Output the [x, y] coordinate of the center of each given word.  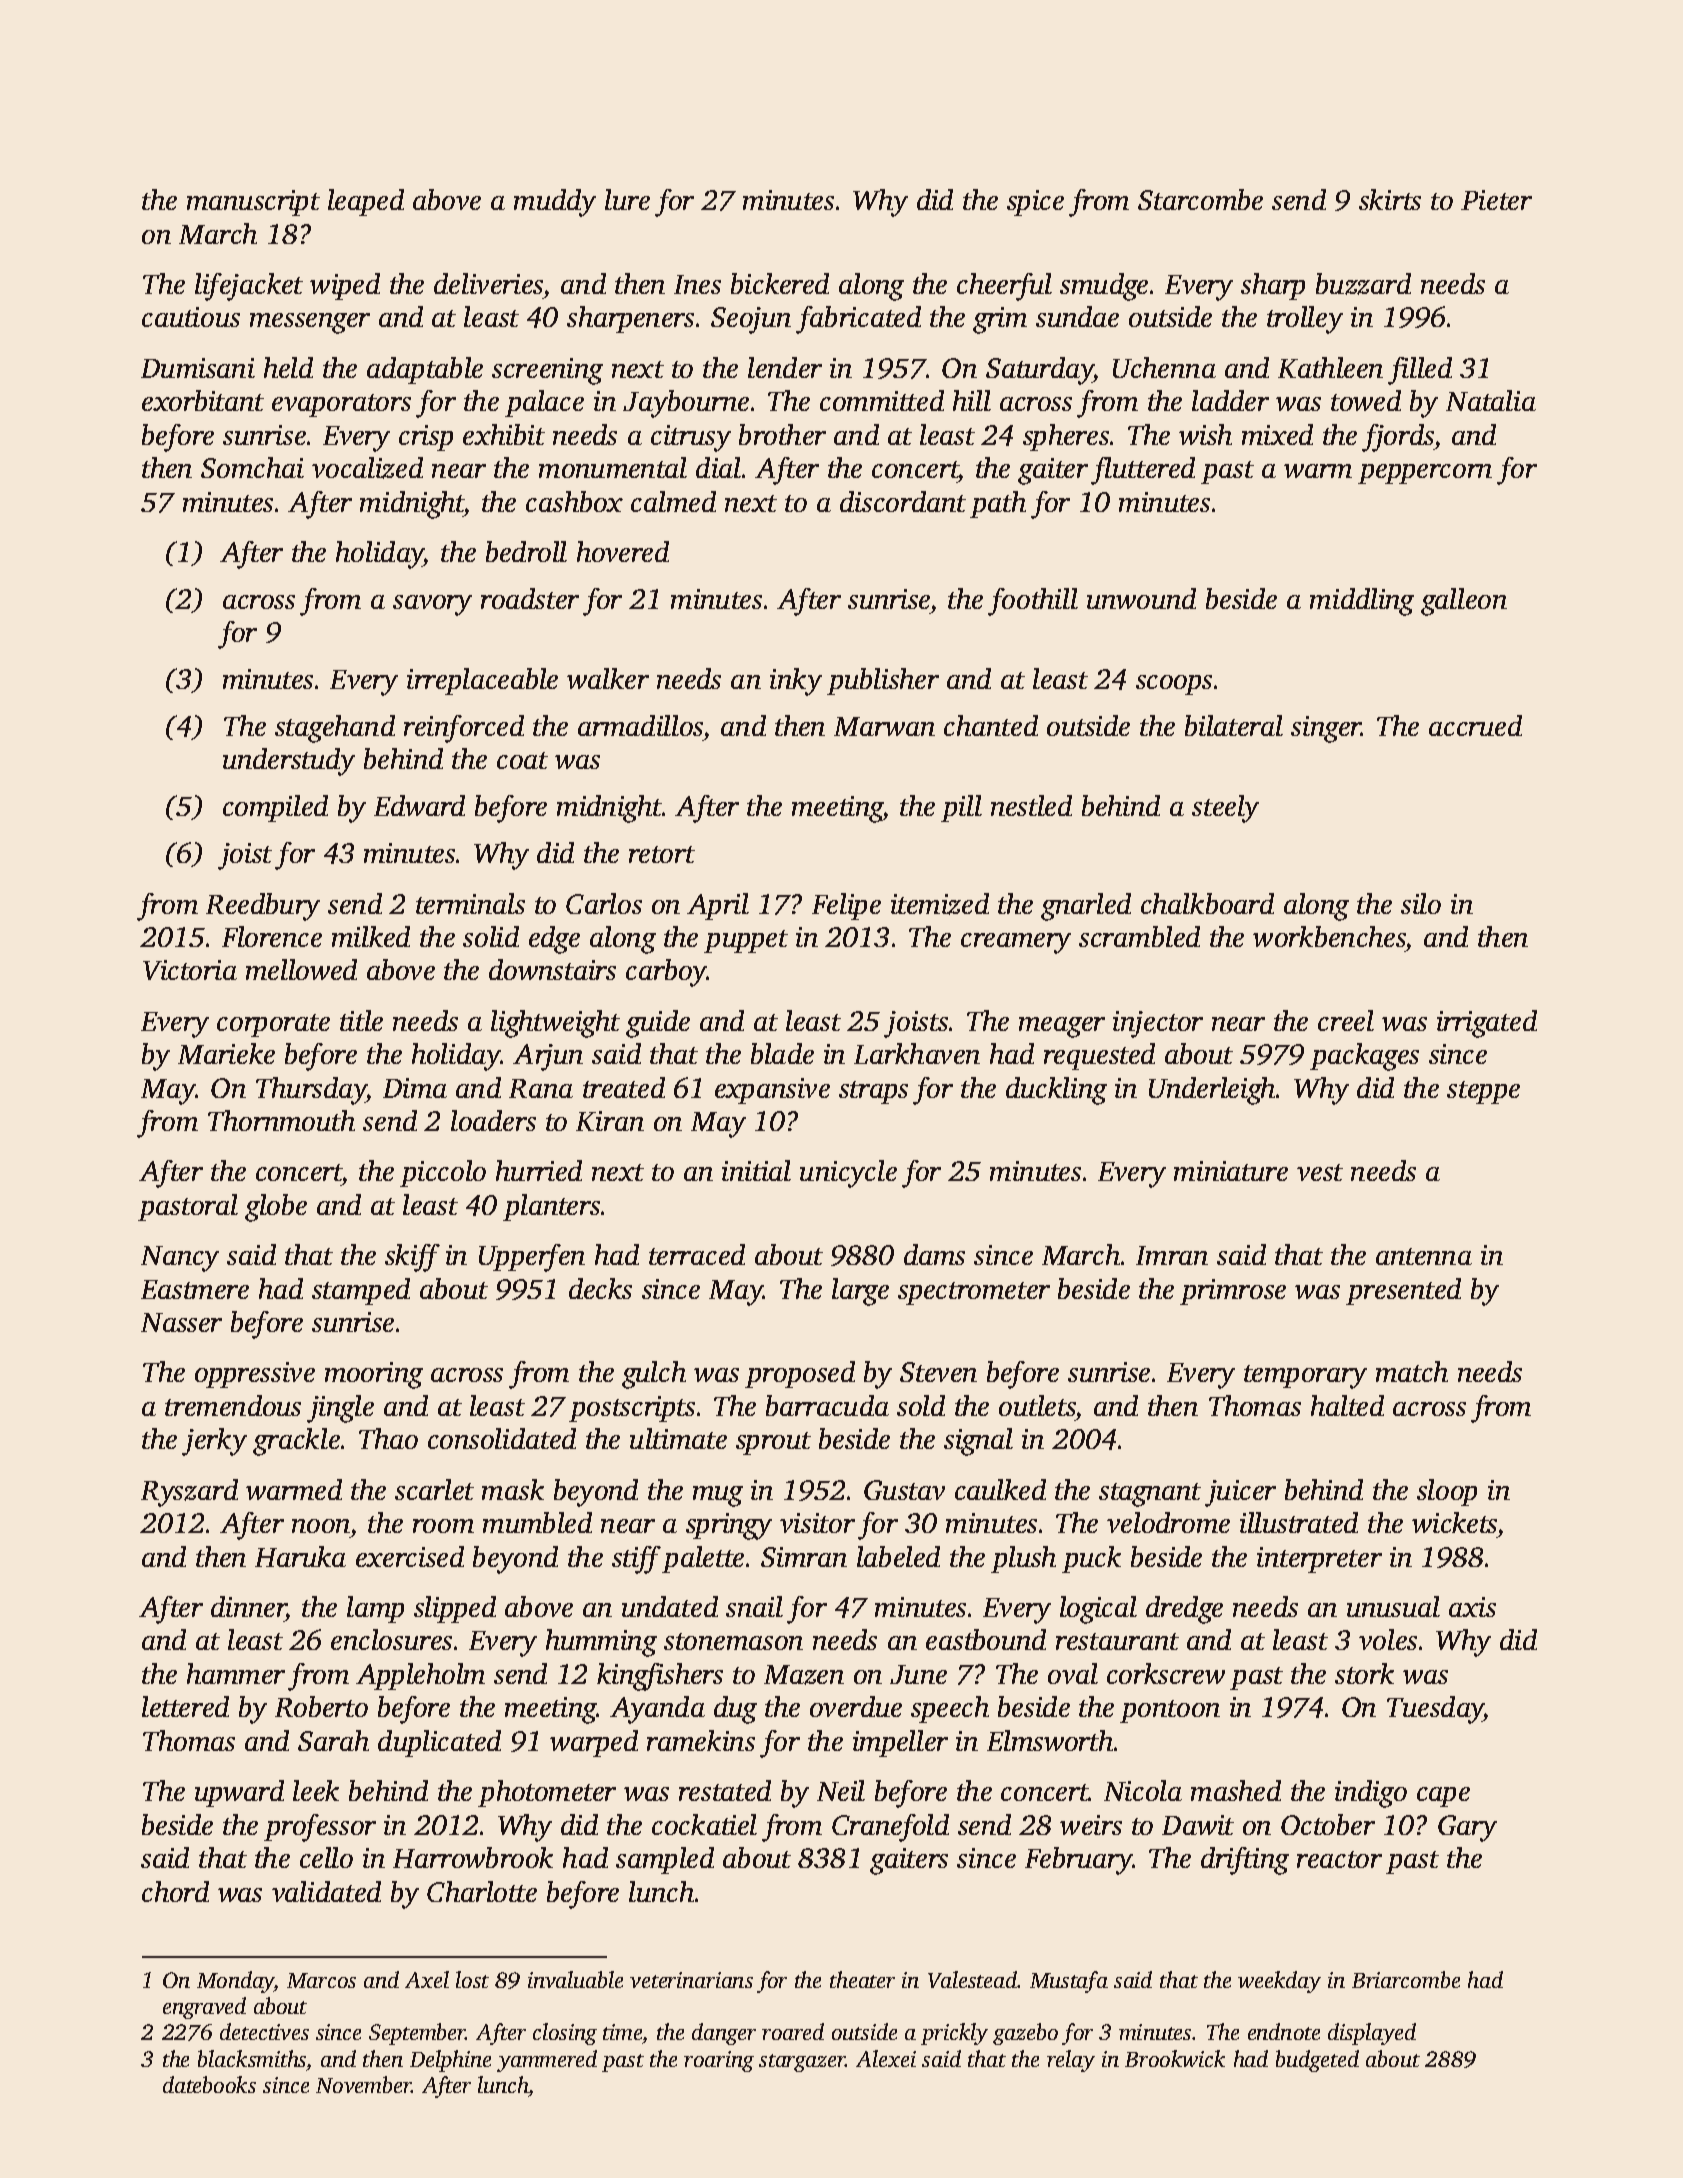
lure [627, 199]
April [718, 906]
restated [725, 1790]
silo [1421, 903]
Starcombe [1200, 199]
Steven [938, 1372]
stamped [361, 1291]
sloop [1447, 1492]
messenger [310, 323]
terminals [470, 903]
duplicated [439, 1743]
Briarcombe [1406, 1979]
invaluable [575, 1979]
